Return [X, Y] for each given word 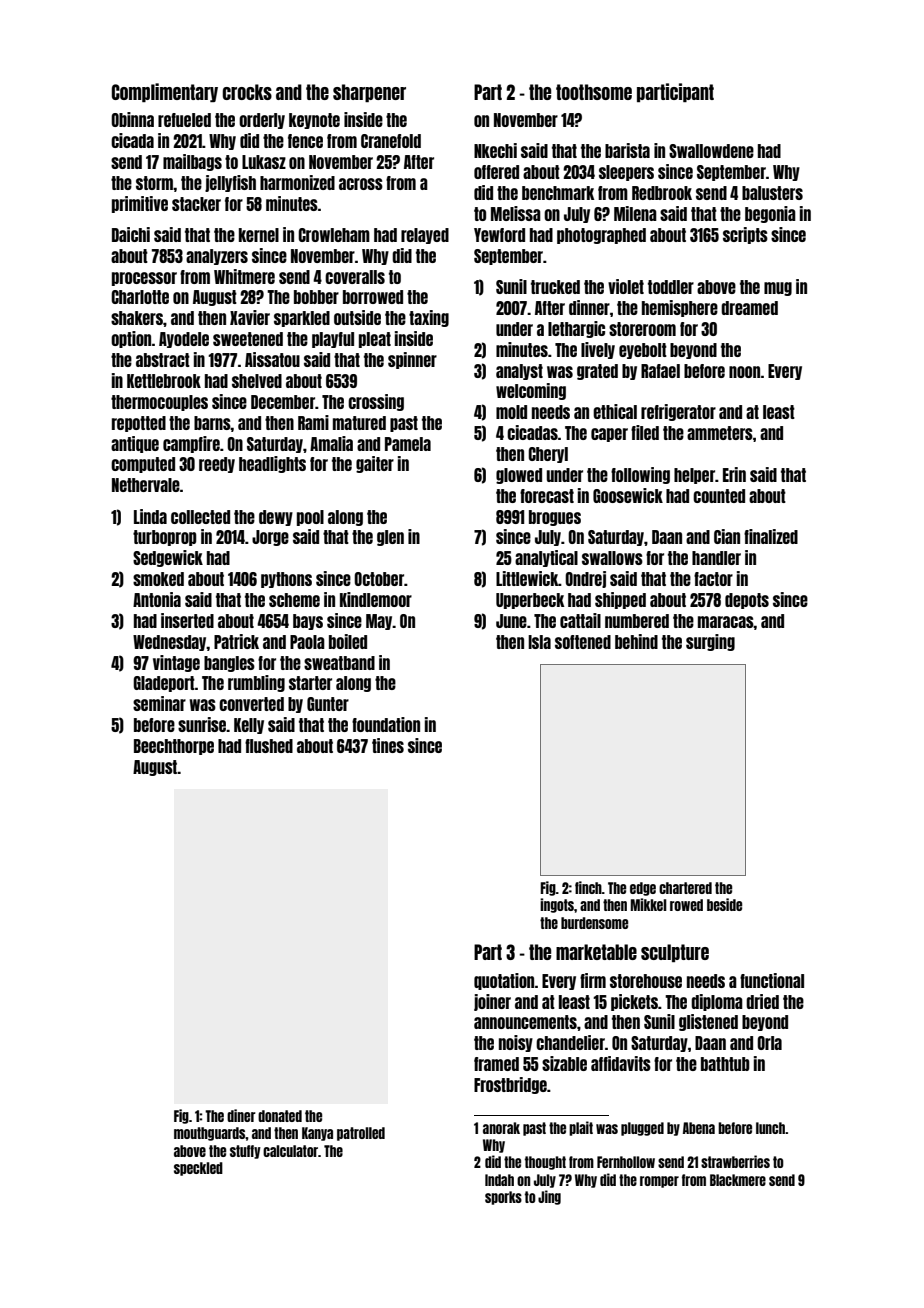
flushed [269, 746]
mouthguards [209, 1134]
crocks [247, 92]
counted [719, 496]
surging [710, 642]
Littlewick [527, 578]
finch [588, 887]
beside [724, 904]
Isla [539, 642]
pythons [286, 580]
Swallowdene [711, 151]
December [283, 402]
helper [694, 476]
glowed [519, 476]
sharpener [369, 93]
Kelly [249, 726]
